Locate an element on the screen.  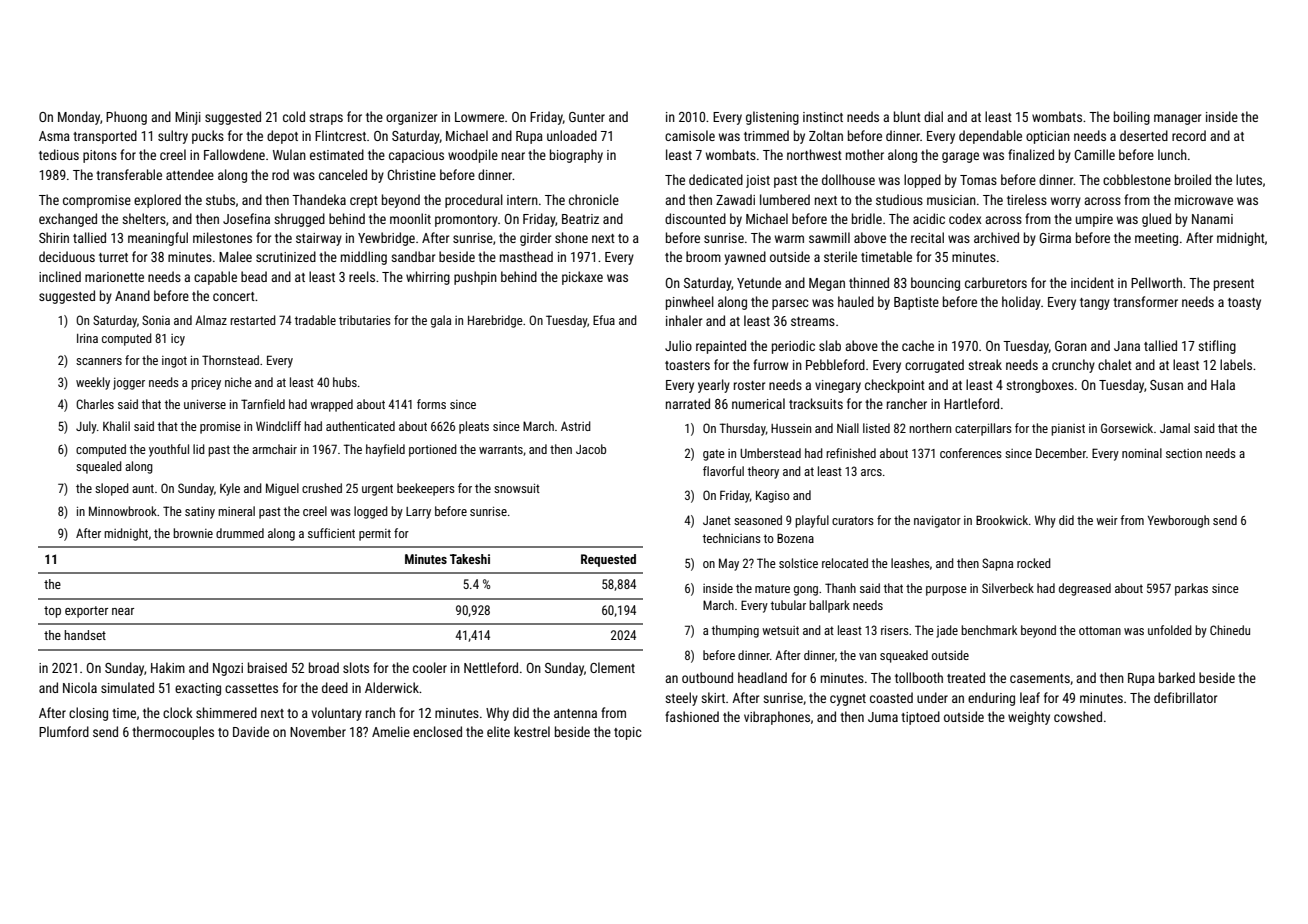
parkas is located at coordinates (1191, 589).
